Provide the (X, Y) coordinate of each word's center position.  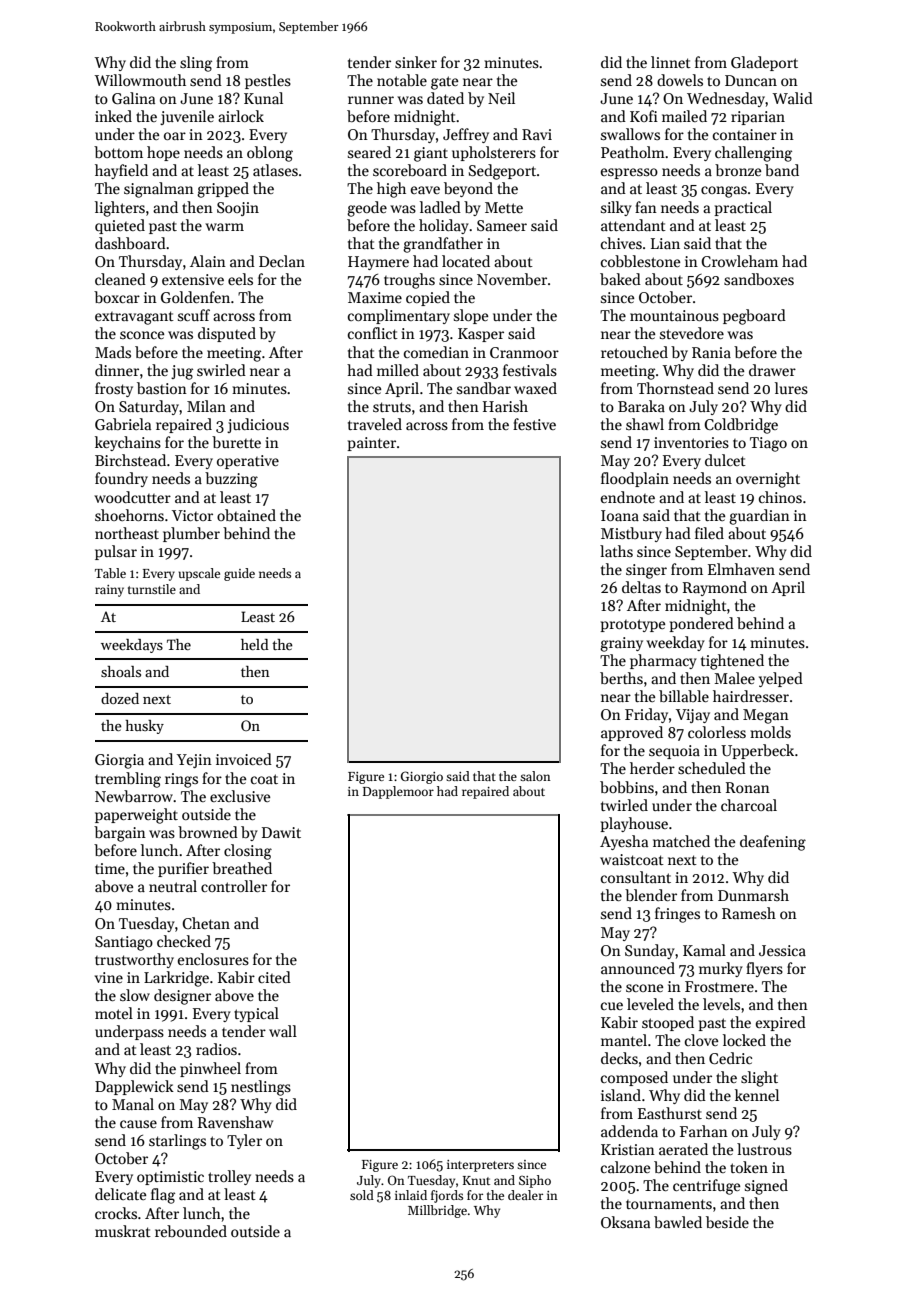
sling (196, 64)
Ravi (537, 134)
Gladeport (764, 63)
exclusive (240, 796)
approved (632, 733)
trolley (229, 1177)
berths (621, 678)
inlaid (411, 1195)
